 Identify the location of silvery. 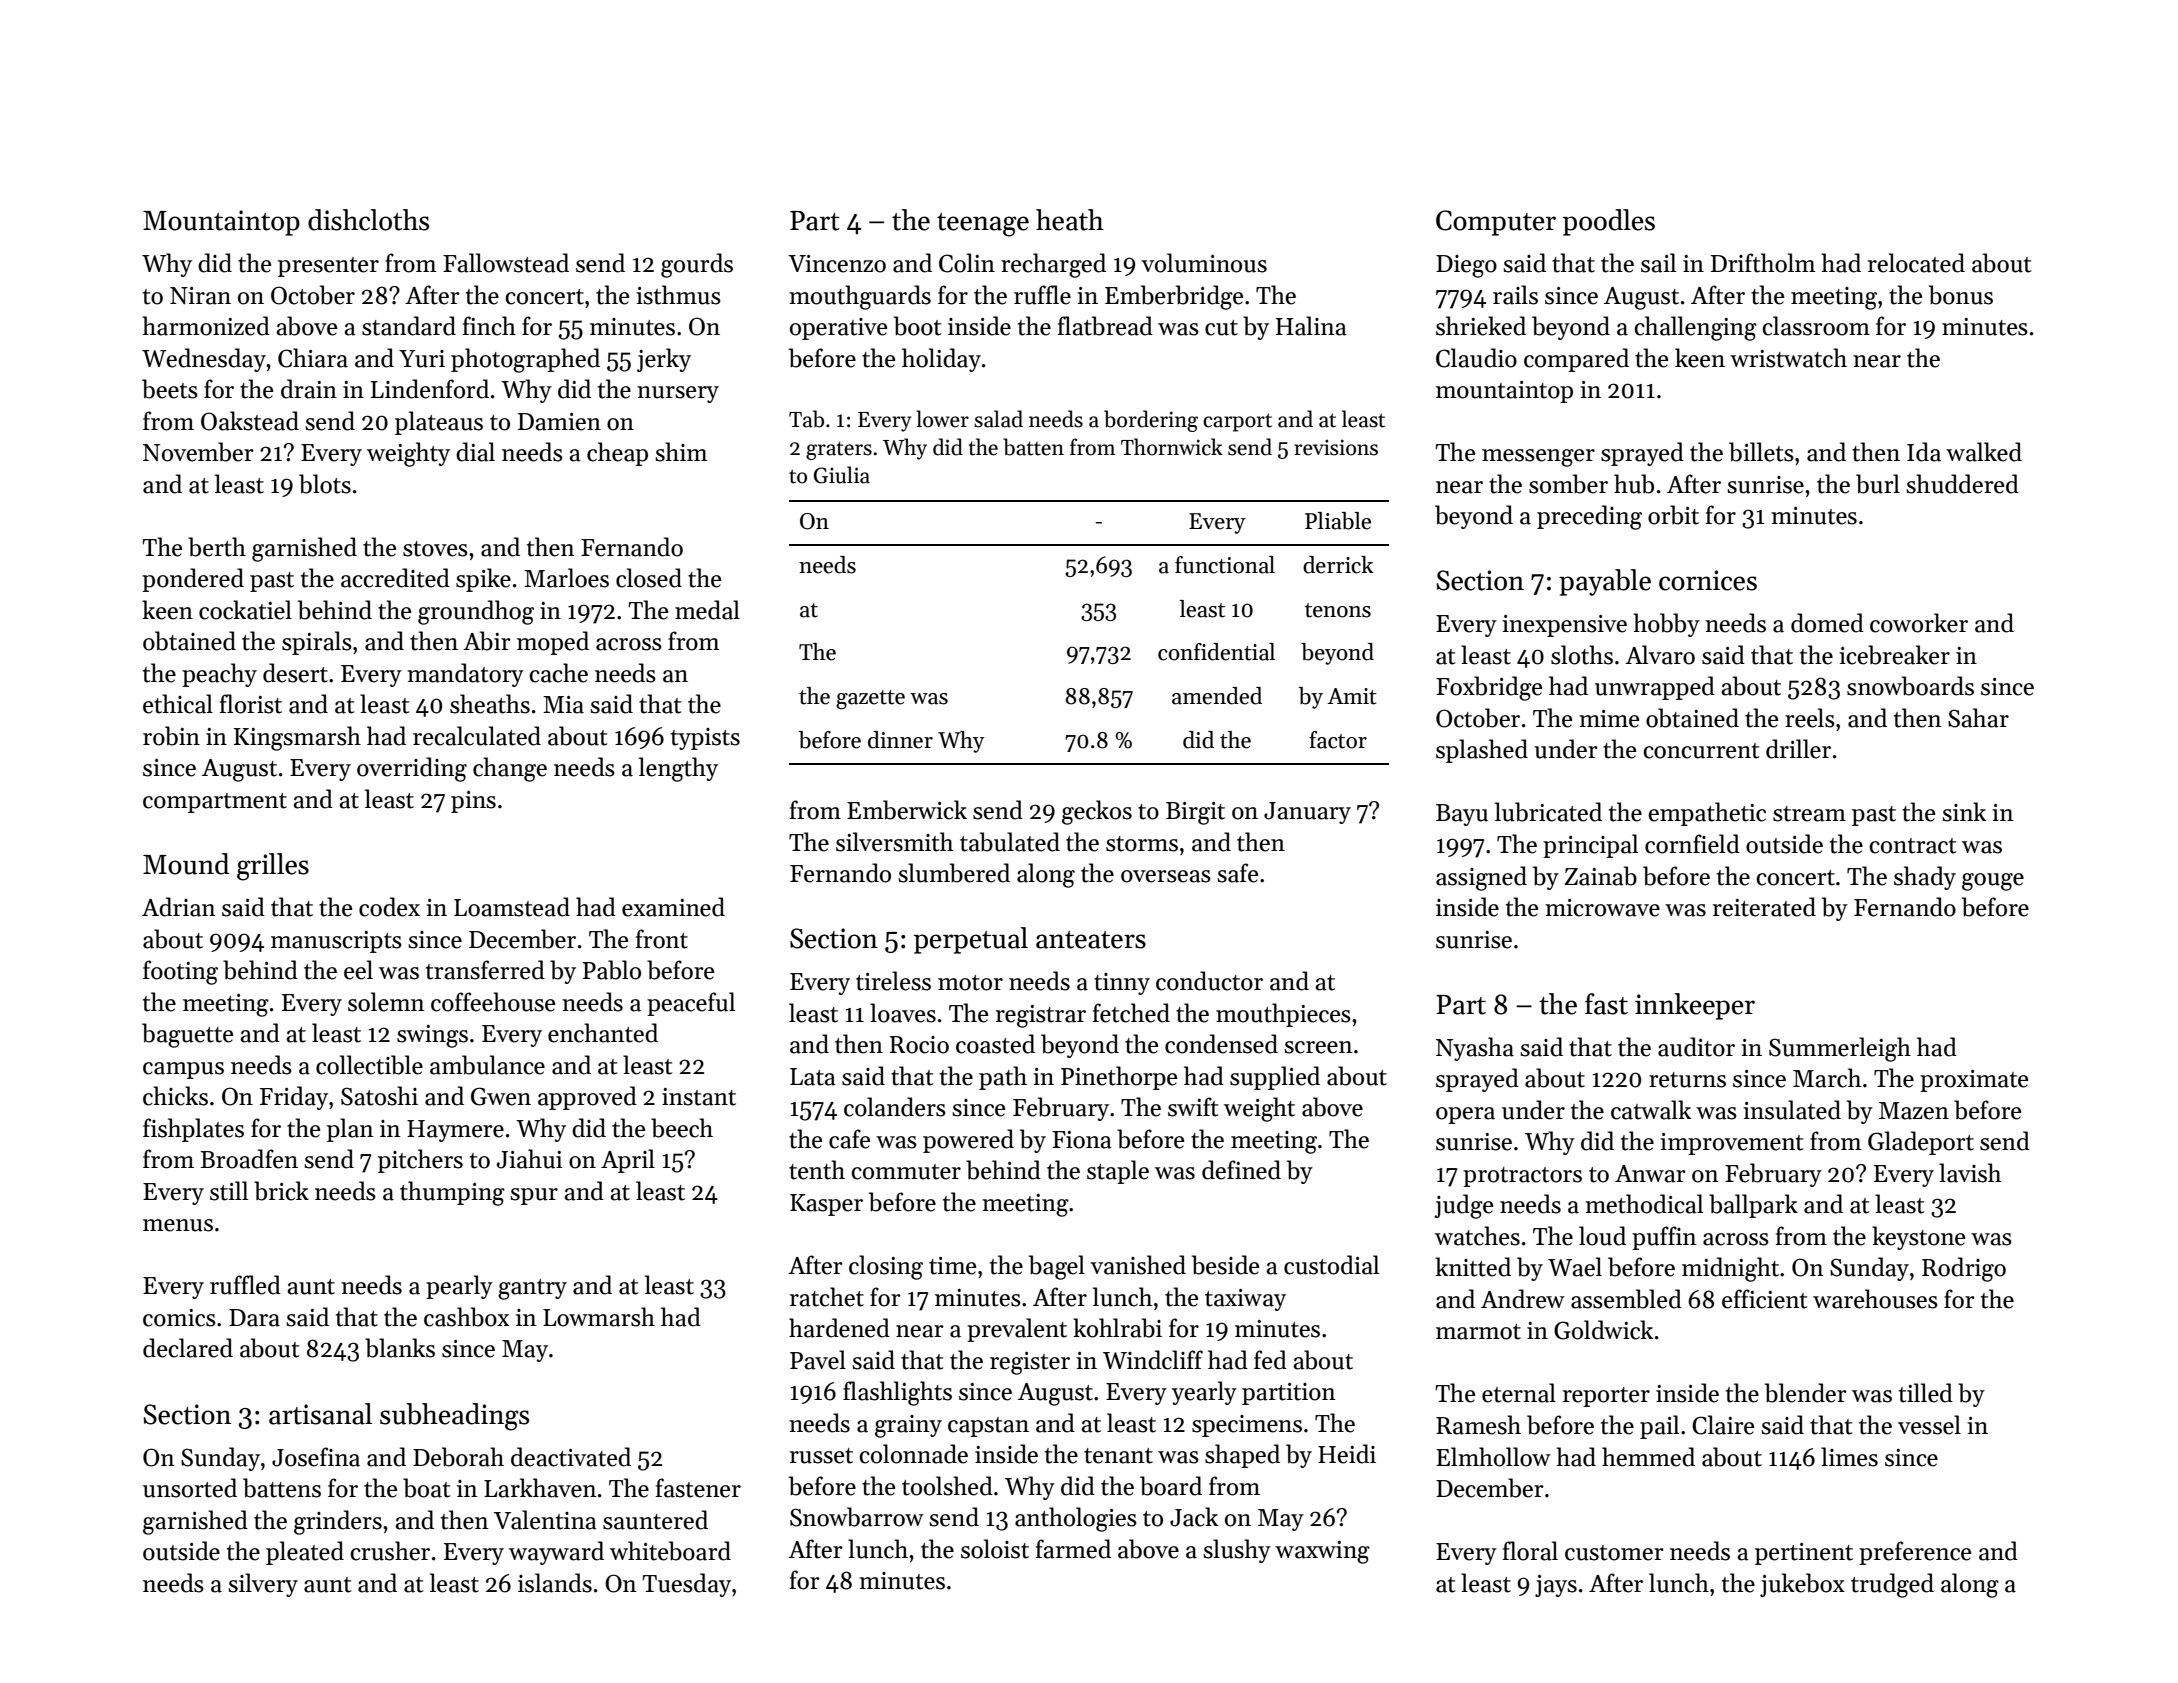
(263, 1585).
